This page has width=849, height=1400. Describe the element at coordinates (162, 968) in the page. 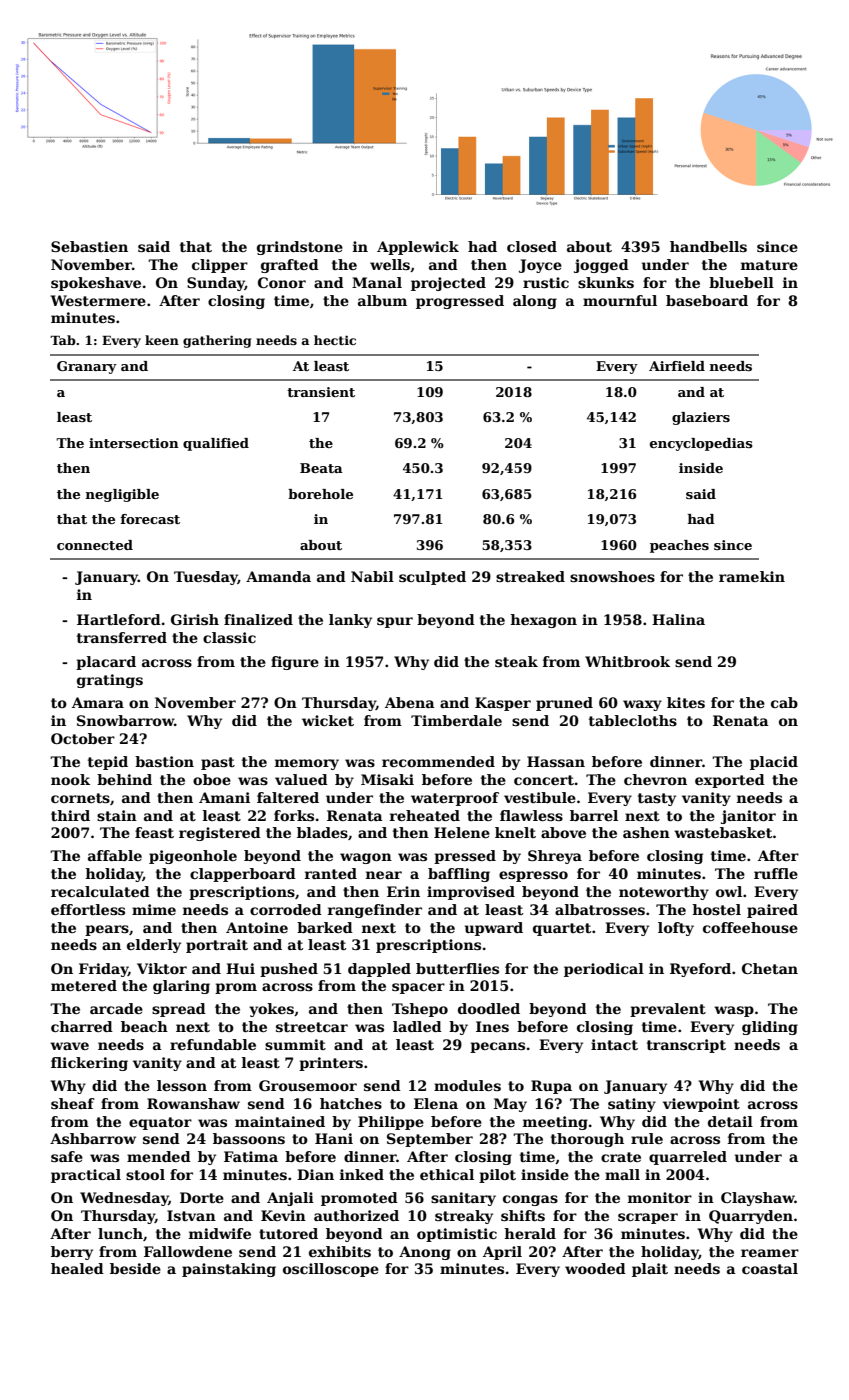

I see `Viktor` at that location.
